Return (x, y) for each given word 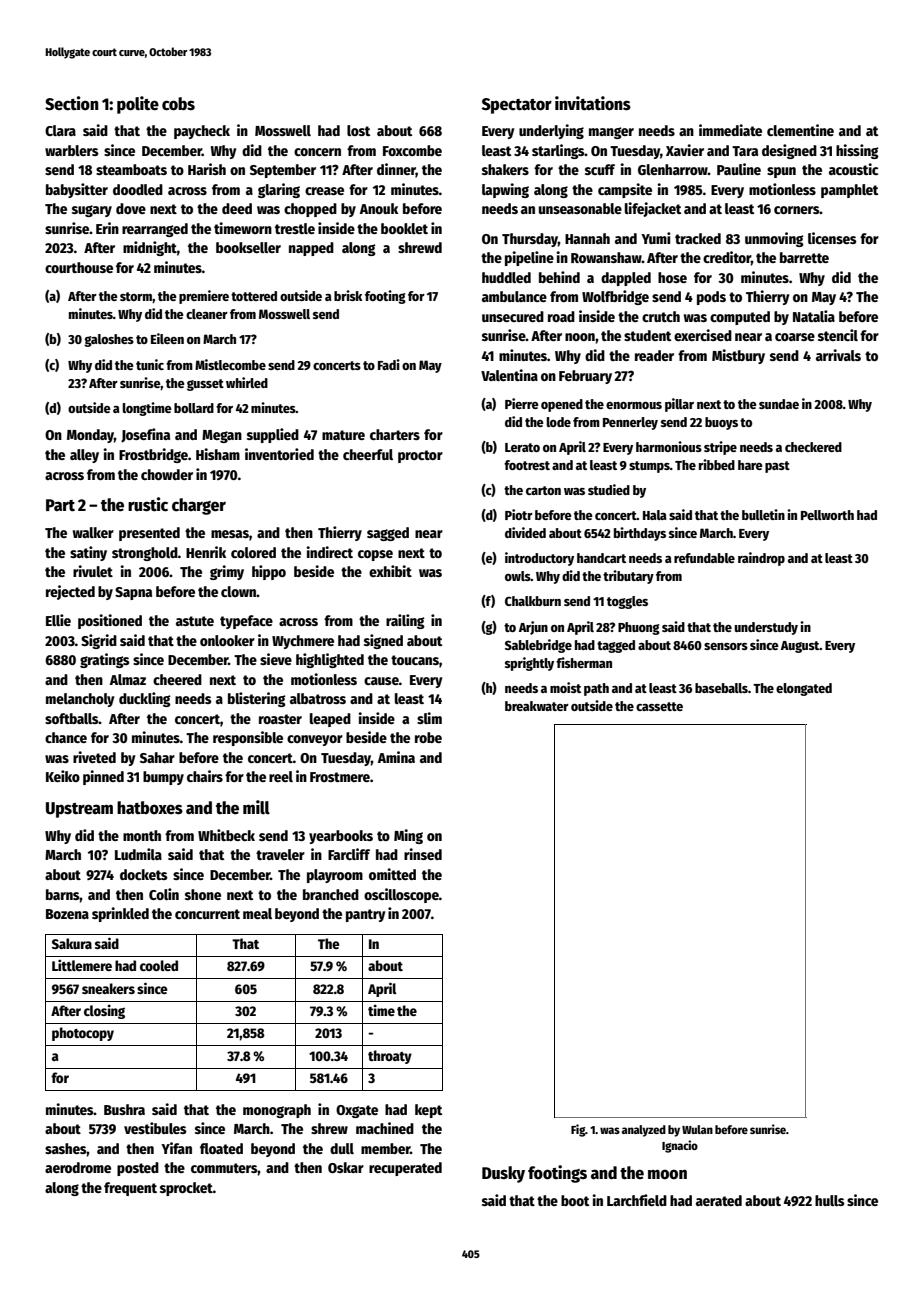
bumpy (163, 778)
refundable (704, 558)
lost (358, 130)
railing (405, 621)
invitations (593, 103)
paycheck (202, 132)
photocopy (83, 1034)
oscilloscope (401, 895)
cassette (659, 706)
